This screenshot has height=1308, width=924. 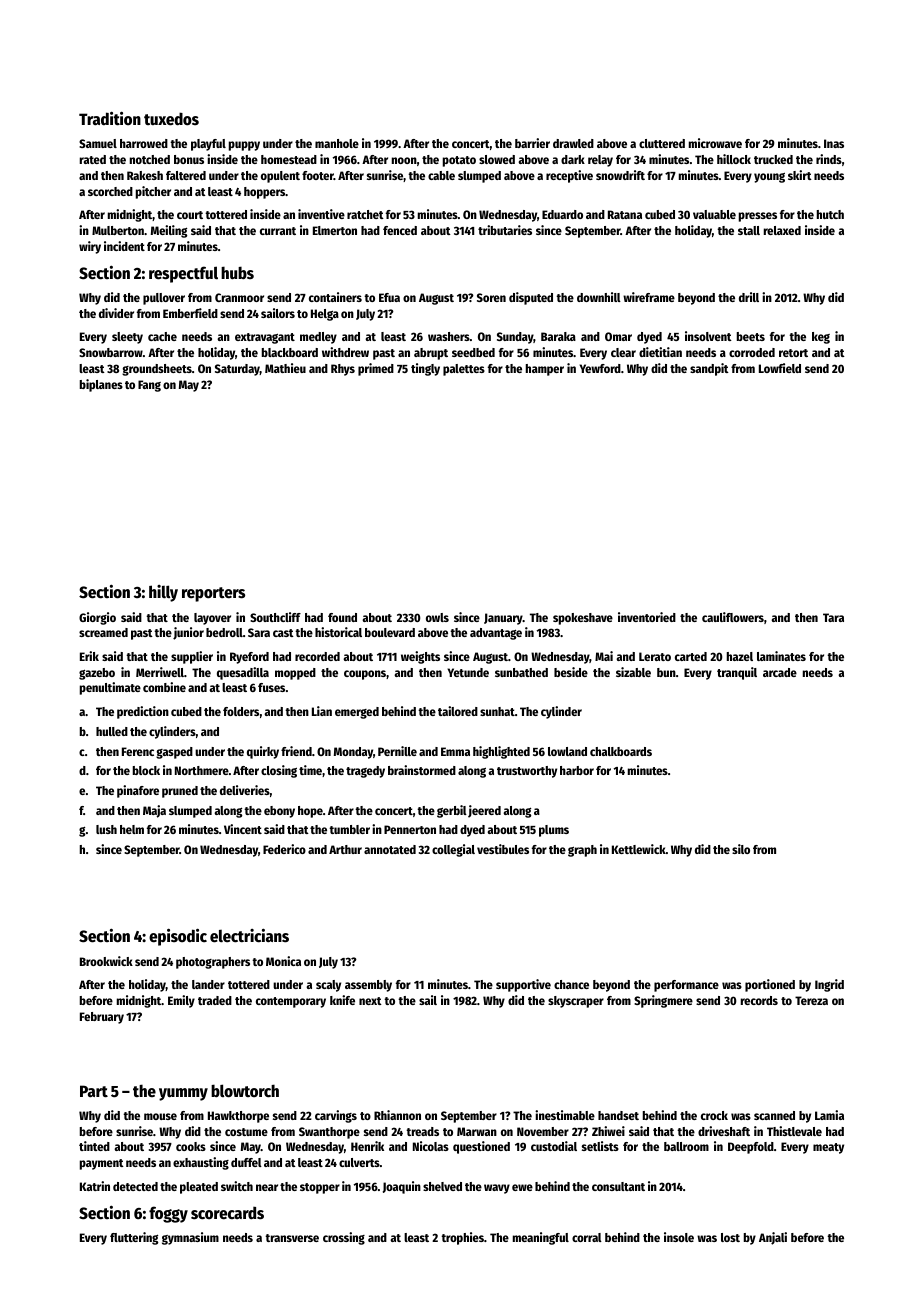 I want to click on junior, so click(x=188, y=633).
